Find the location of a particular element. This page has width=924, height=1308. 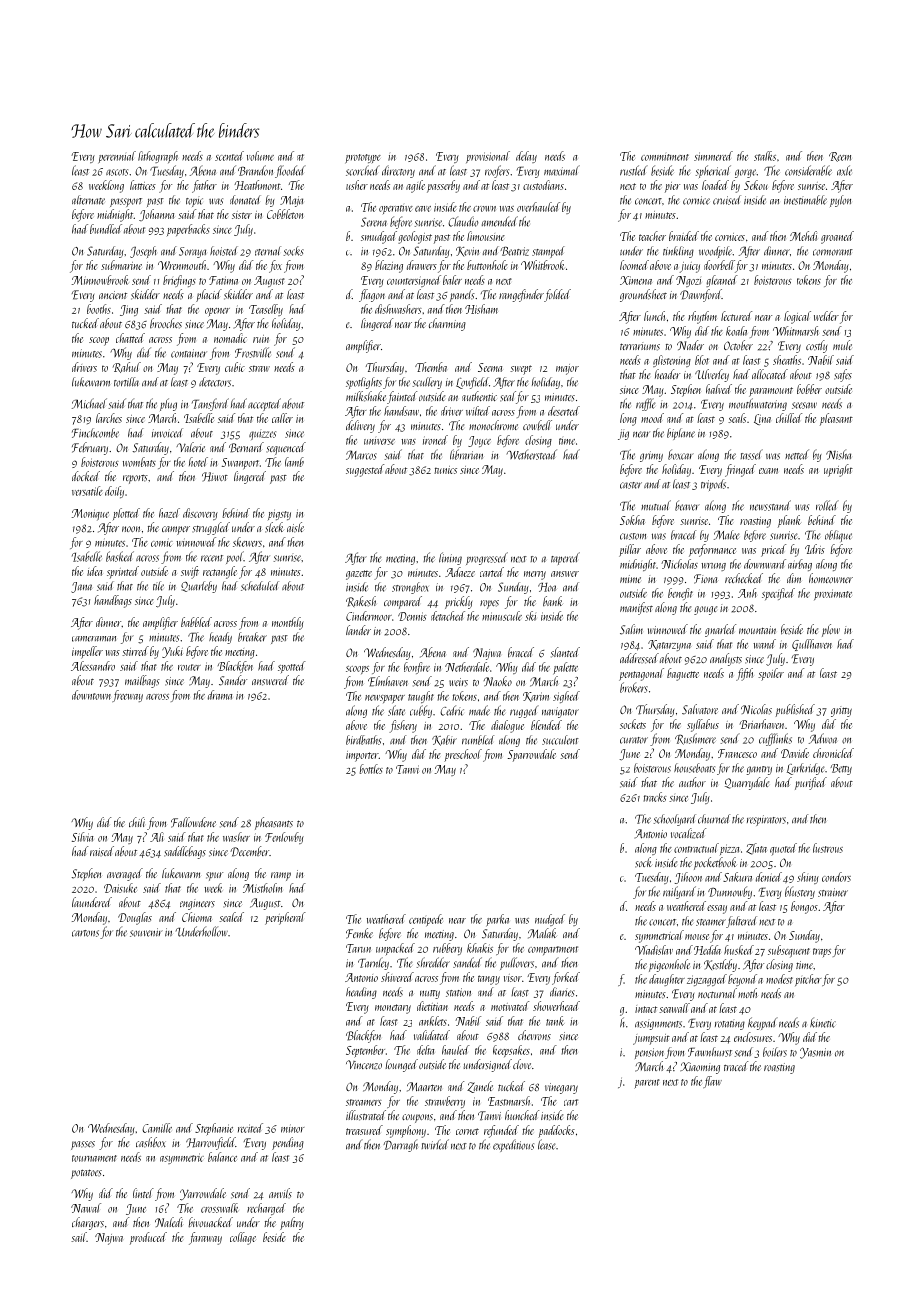

faraway is located at coordinates (205, 1238).
